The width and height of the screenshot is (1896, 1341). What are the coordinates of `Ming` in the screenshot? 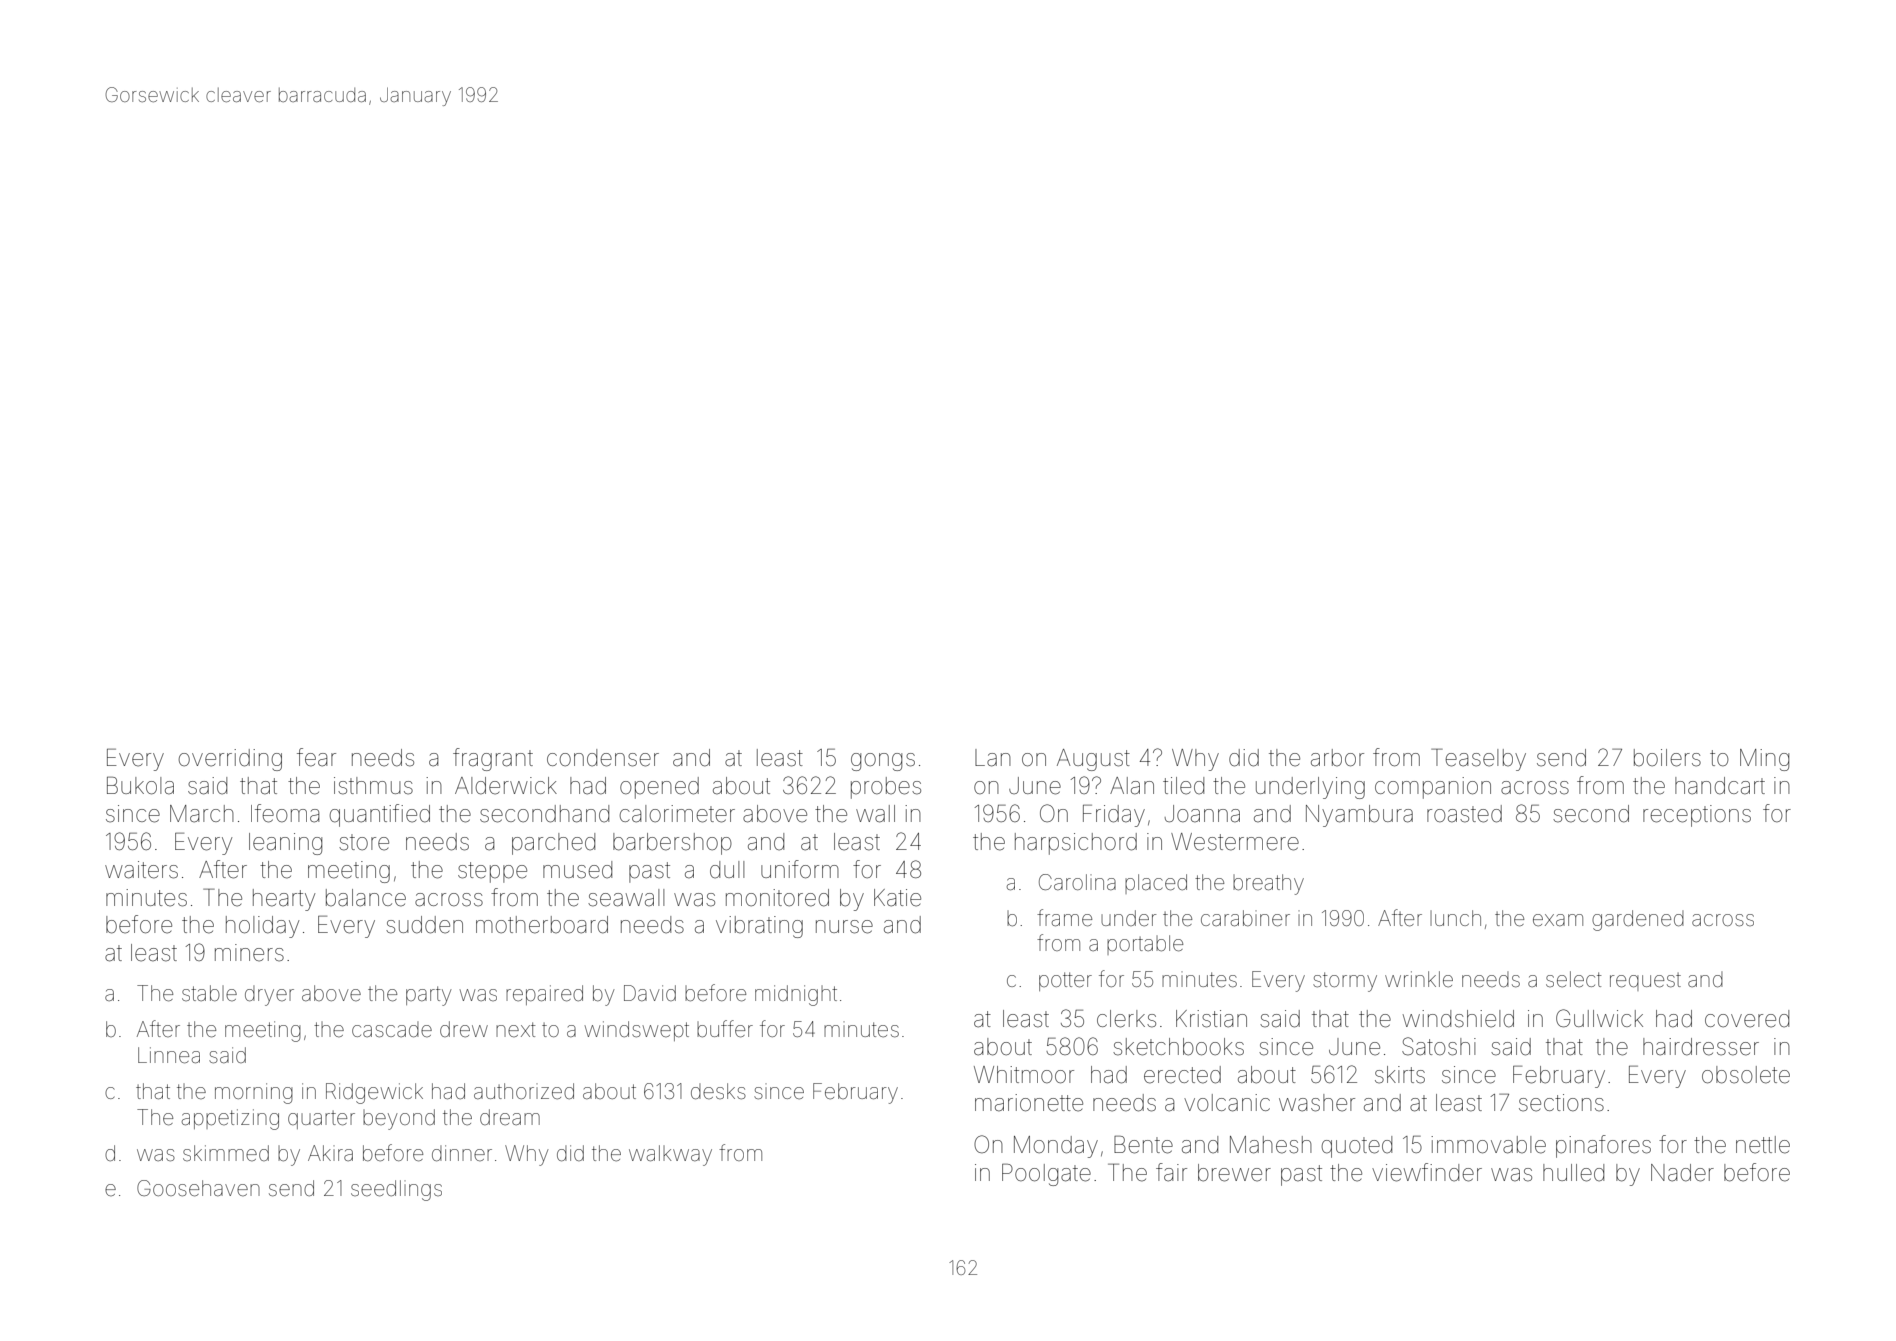 It's located at (1764, 760).
